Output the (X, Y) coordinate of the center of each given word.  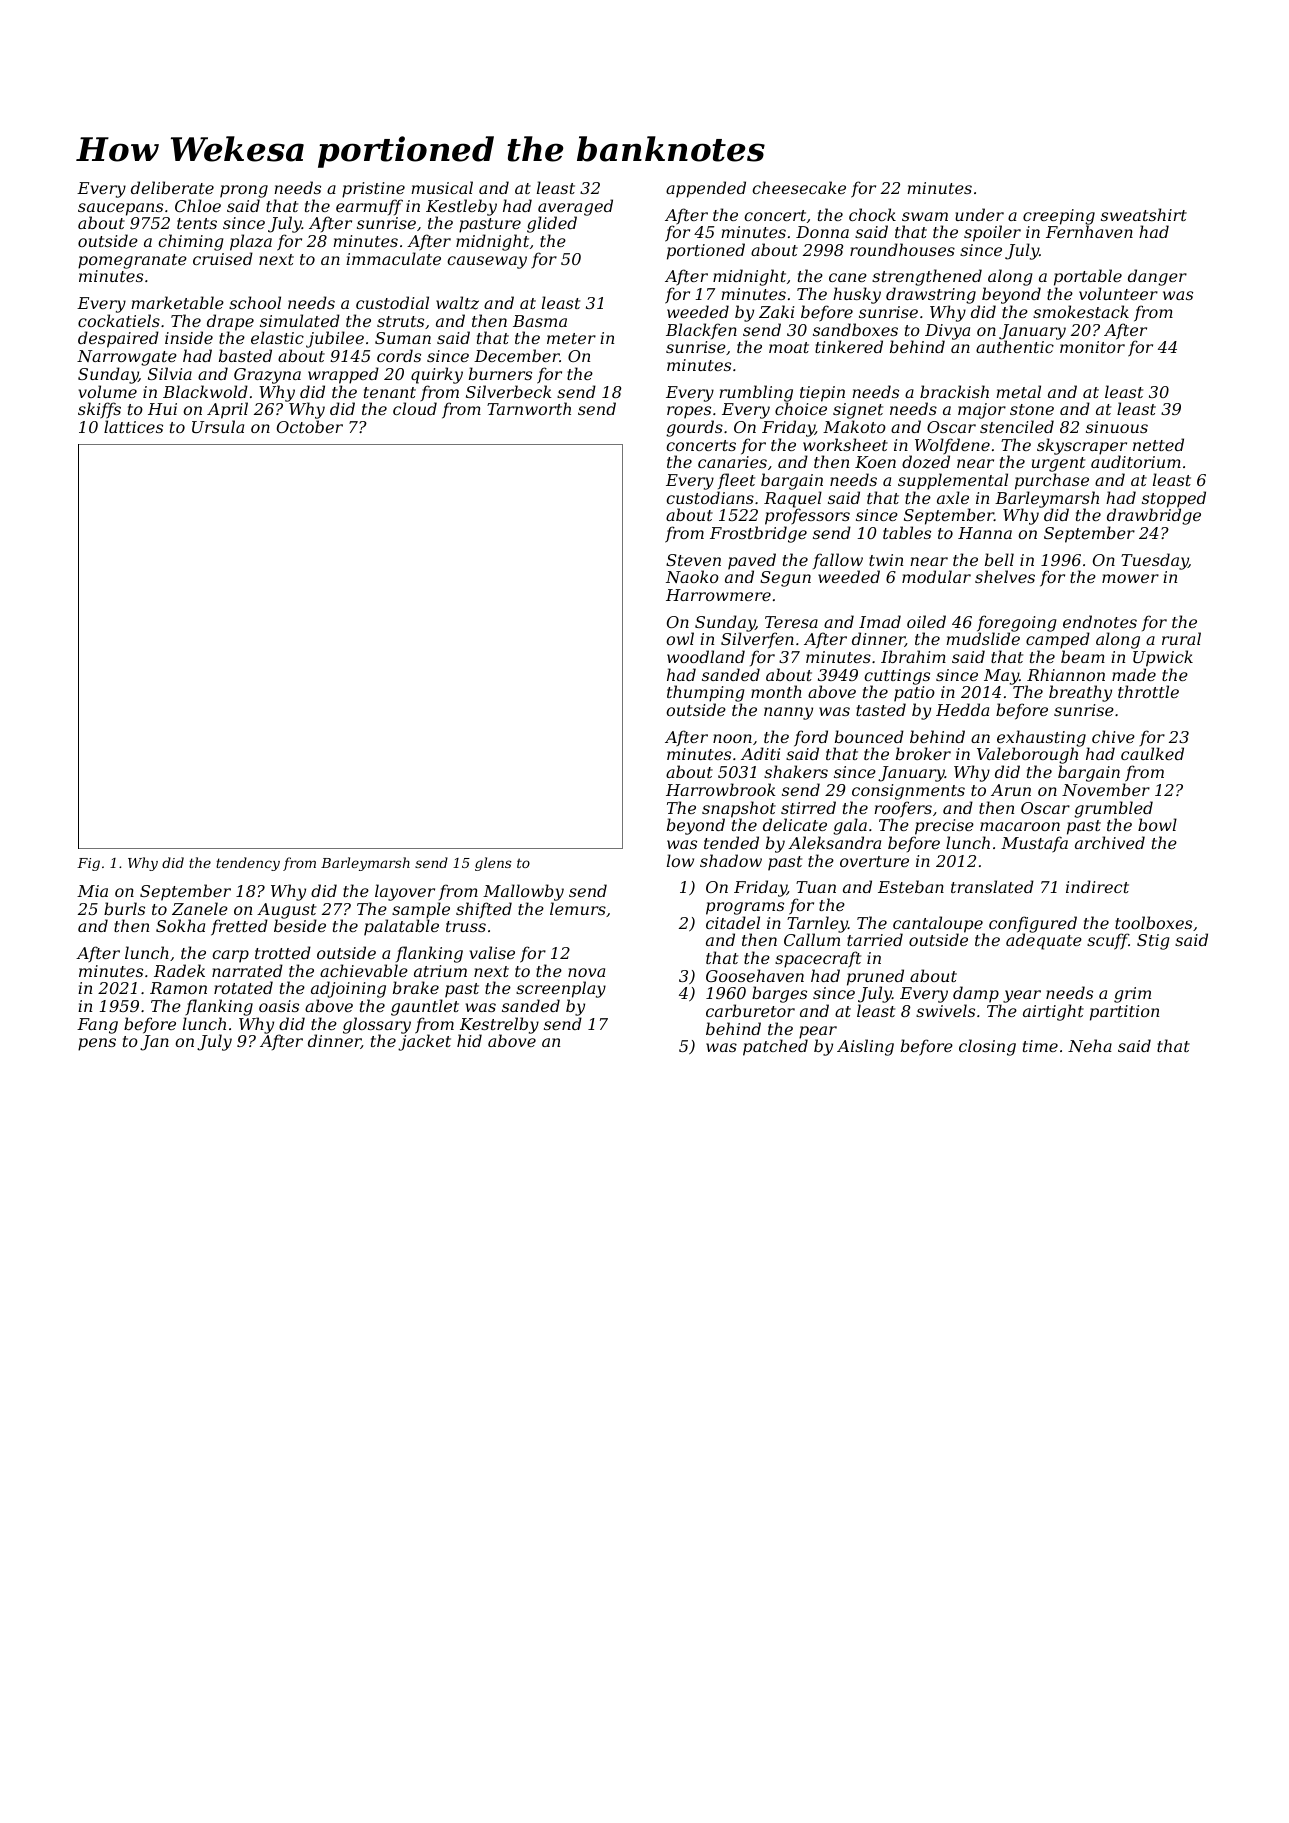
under (979, 214)
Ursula (218, 426)
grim (1132, 995)
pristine (373, 190)
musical (442, 187)
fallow (838, 562)
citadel (733, 922)
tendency (248, 864)
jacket (424, 1043)
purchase (1052, 481)
